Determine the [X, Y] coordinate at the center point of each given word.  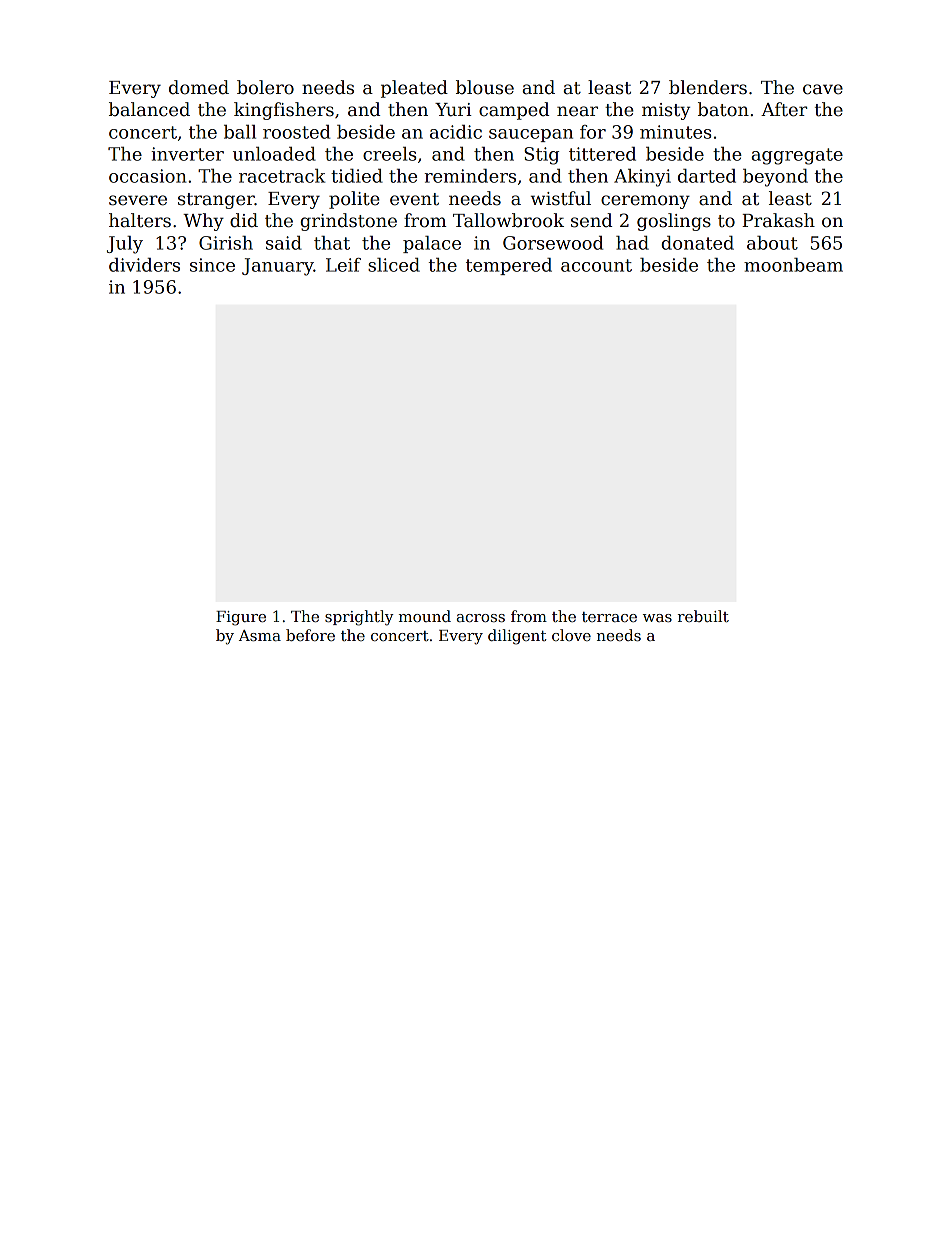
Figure [241, 618]
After [784, 109]
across [481, 618]
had [632, 243]
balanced [149, 109]
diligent [517, 637]
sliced [394, 265]
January [278, 267]
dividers [144, 265]
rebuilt [703, 616]
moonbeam [793, 265]
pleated [414, 89]
